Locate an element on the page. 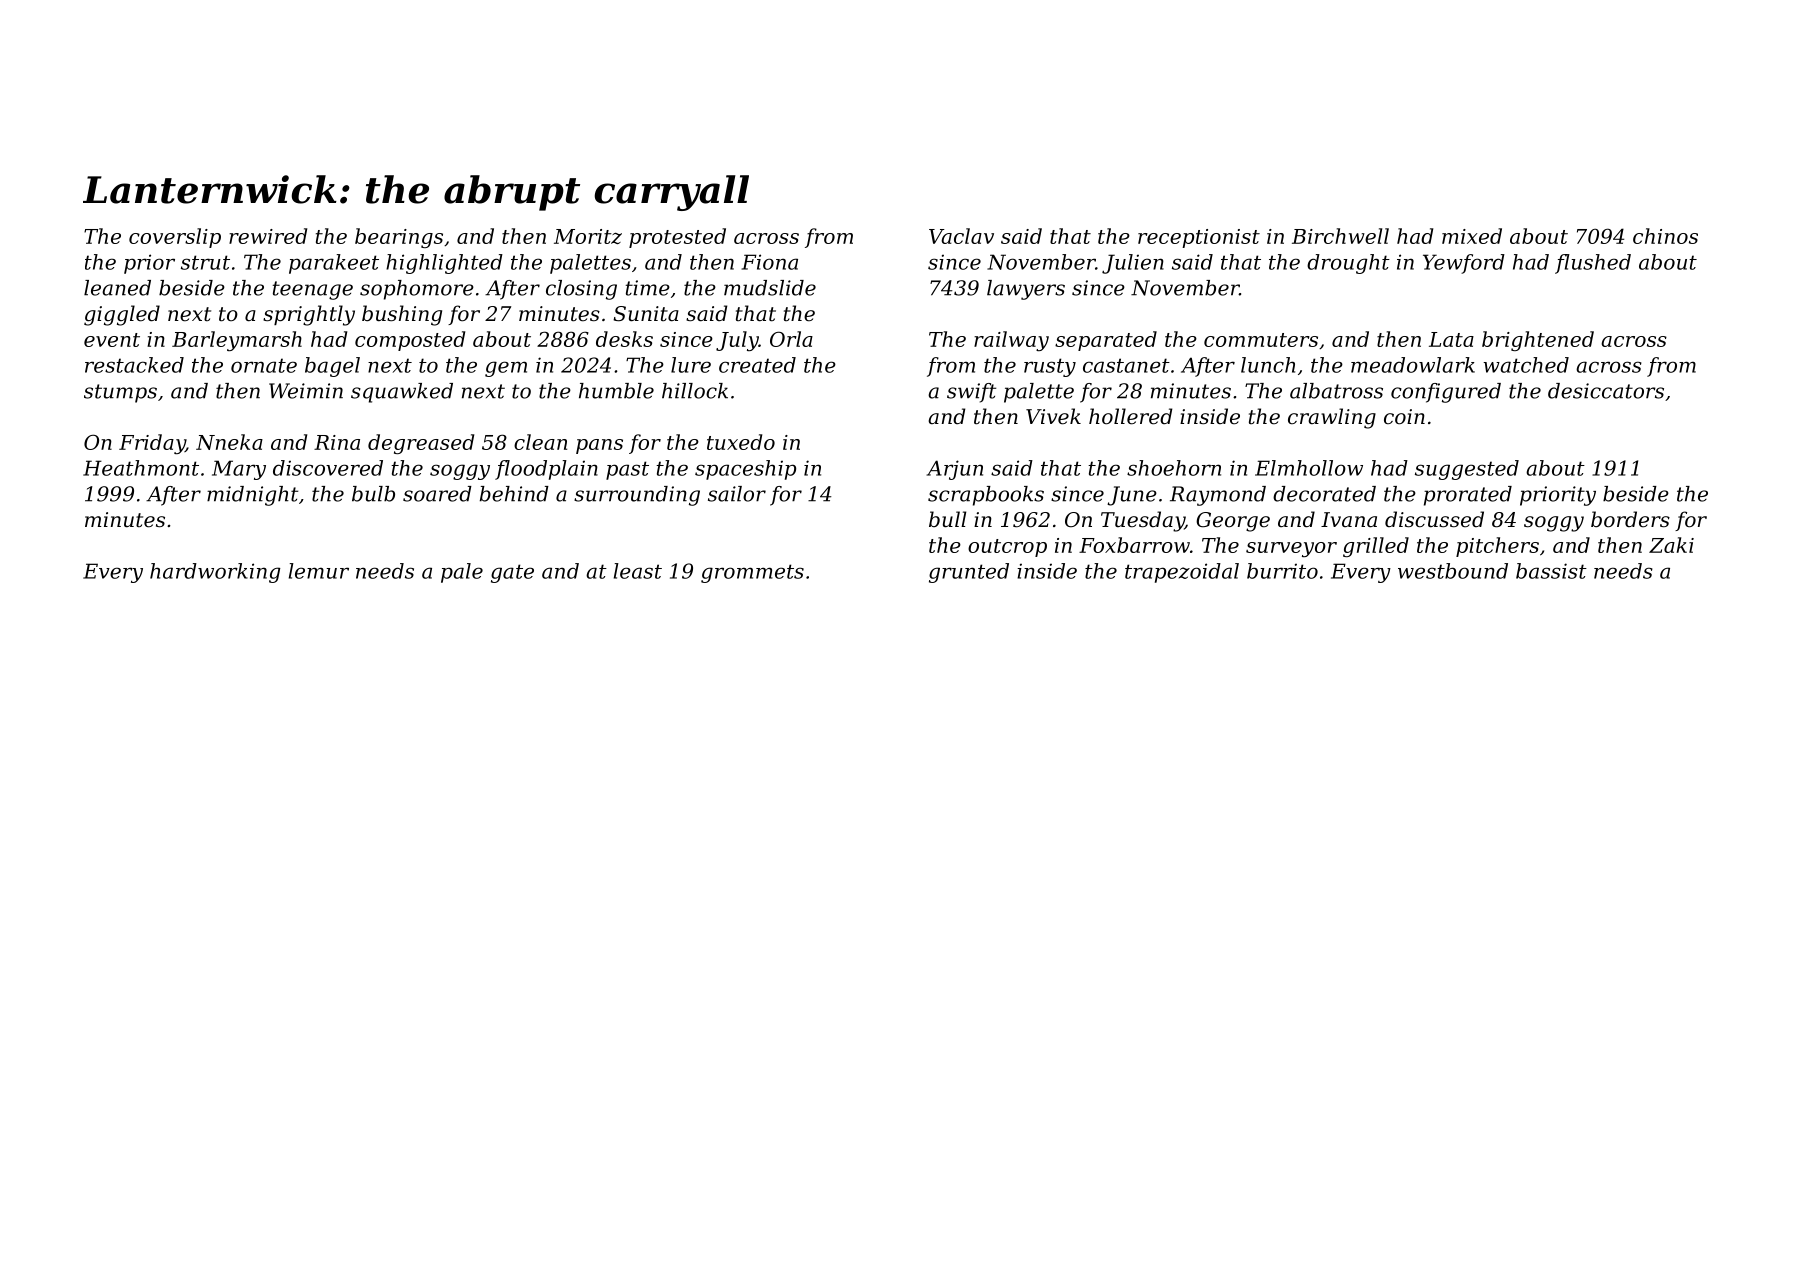 This image has width=1798, height=1271. Rina is located at coordinates (337, 442).
